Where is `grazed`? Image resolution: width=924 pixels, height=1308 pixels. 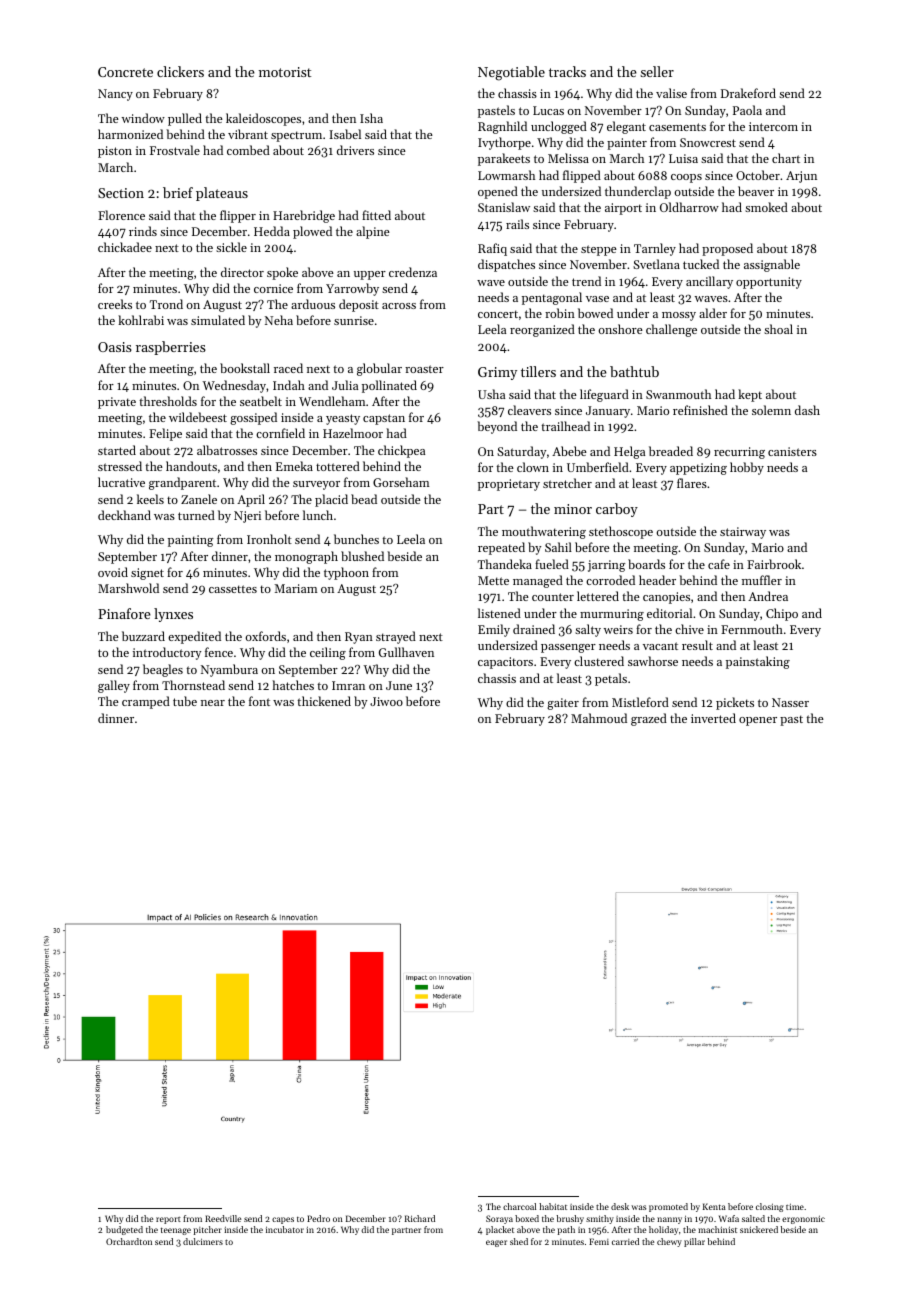
grazed is located at coordinates (649, 719).
